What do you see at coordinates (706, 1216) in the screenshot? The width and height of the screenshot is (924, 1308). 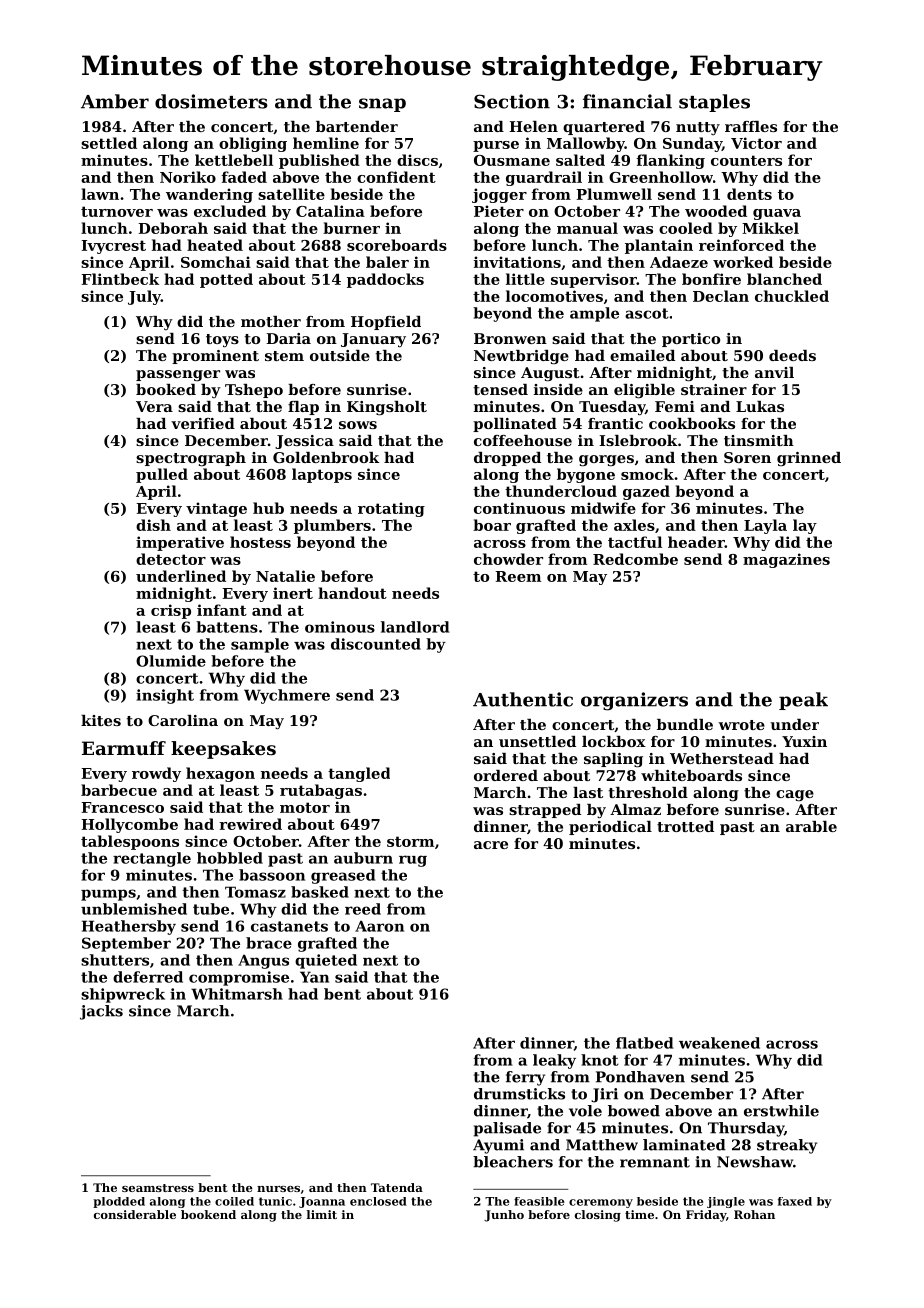 I see `Friday` at bounding box center [706, 1216].
